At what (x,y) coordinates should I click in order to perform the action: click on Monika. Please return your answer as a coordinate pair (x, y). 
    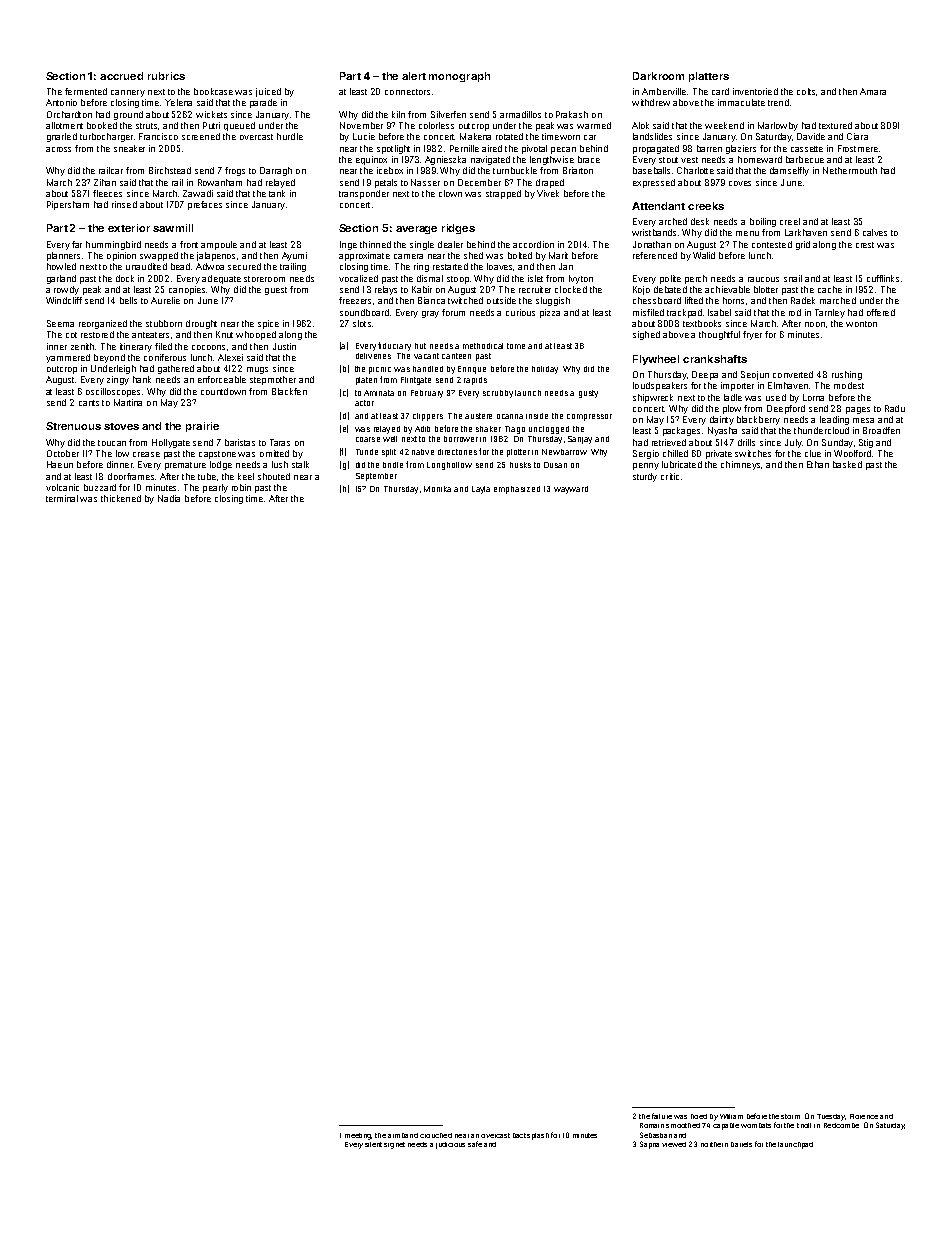
    Looking at the image, I should click on (437, 489).
